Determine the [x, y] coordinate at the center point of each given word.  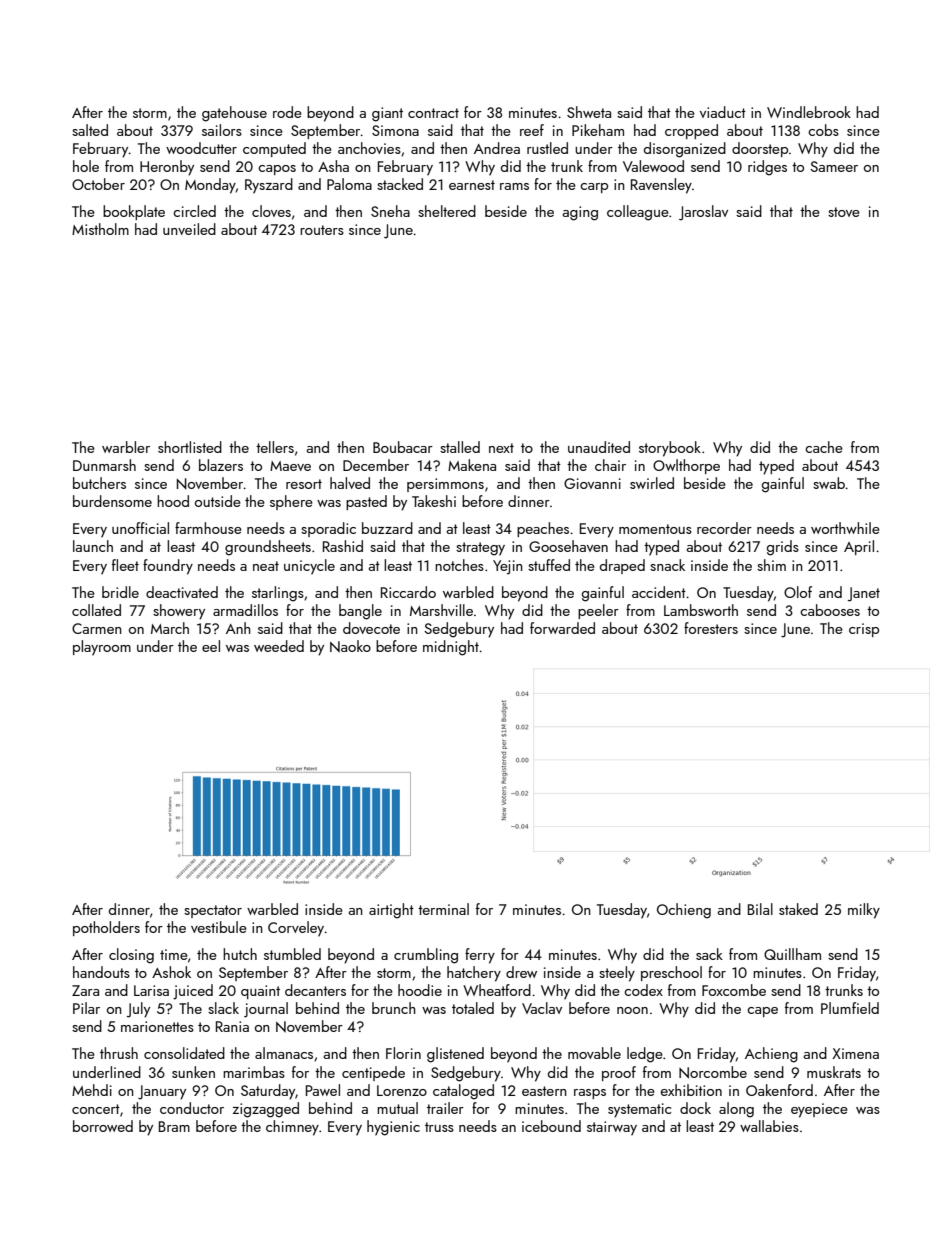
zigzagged [266, 1110]
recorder [724, 528]
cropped [691, 131]
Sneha [390, 211]
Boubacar [403, 447]
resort [304, 484]
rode [287, 112]
